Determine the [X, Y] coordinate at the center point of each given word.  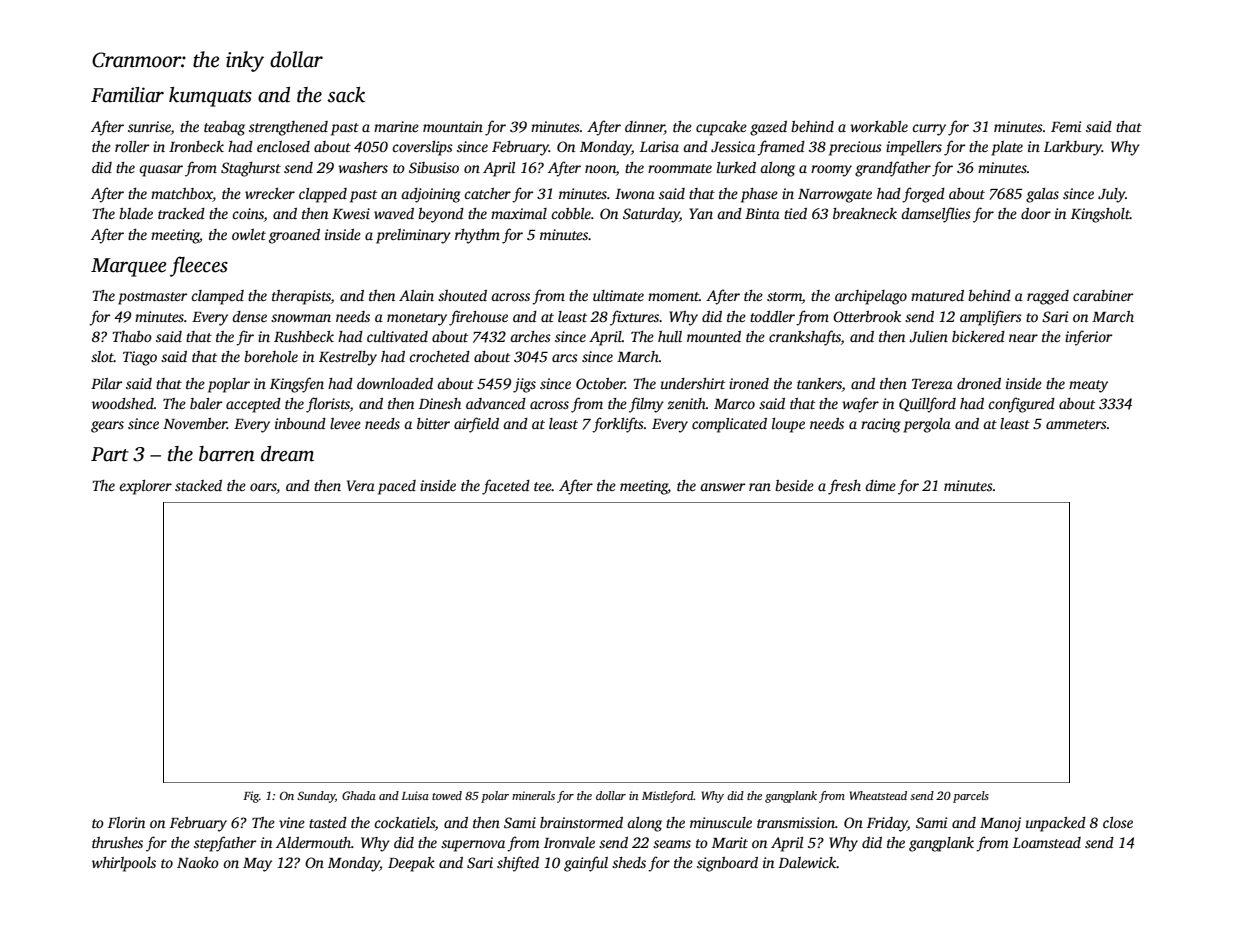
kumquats [210, 97]
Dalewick [807, 862]
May [257, 865]
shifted [518, 864]
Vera [361, 485]
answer [723, 487]
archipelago [871, 297]
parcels [971, 797]
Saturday [651, 215]
